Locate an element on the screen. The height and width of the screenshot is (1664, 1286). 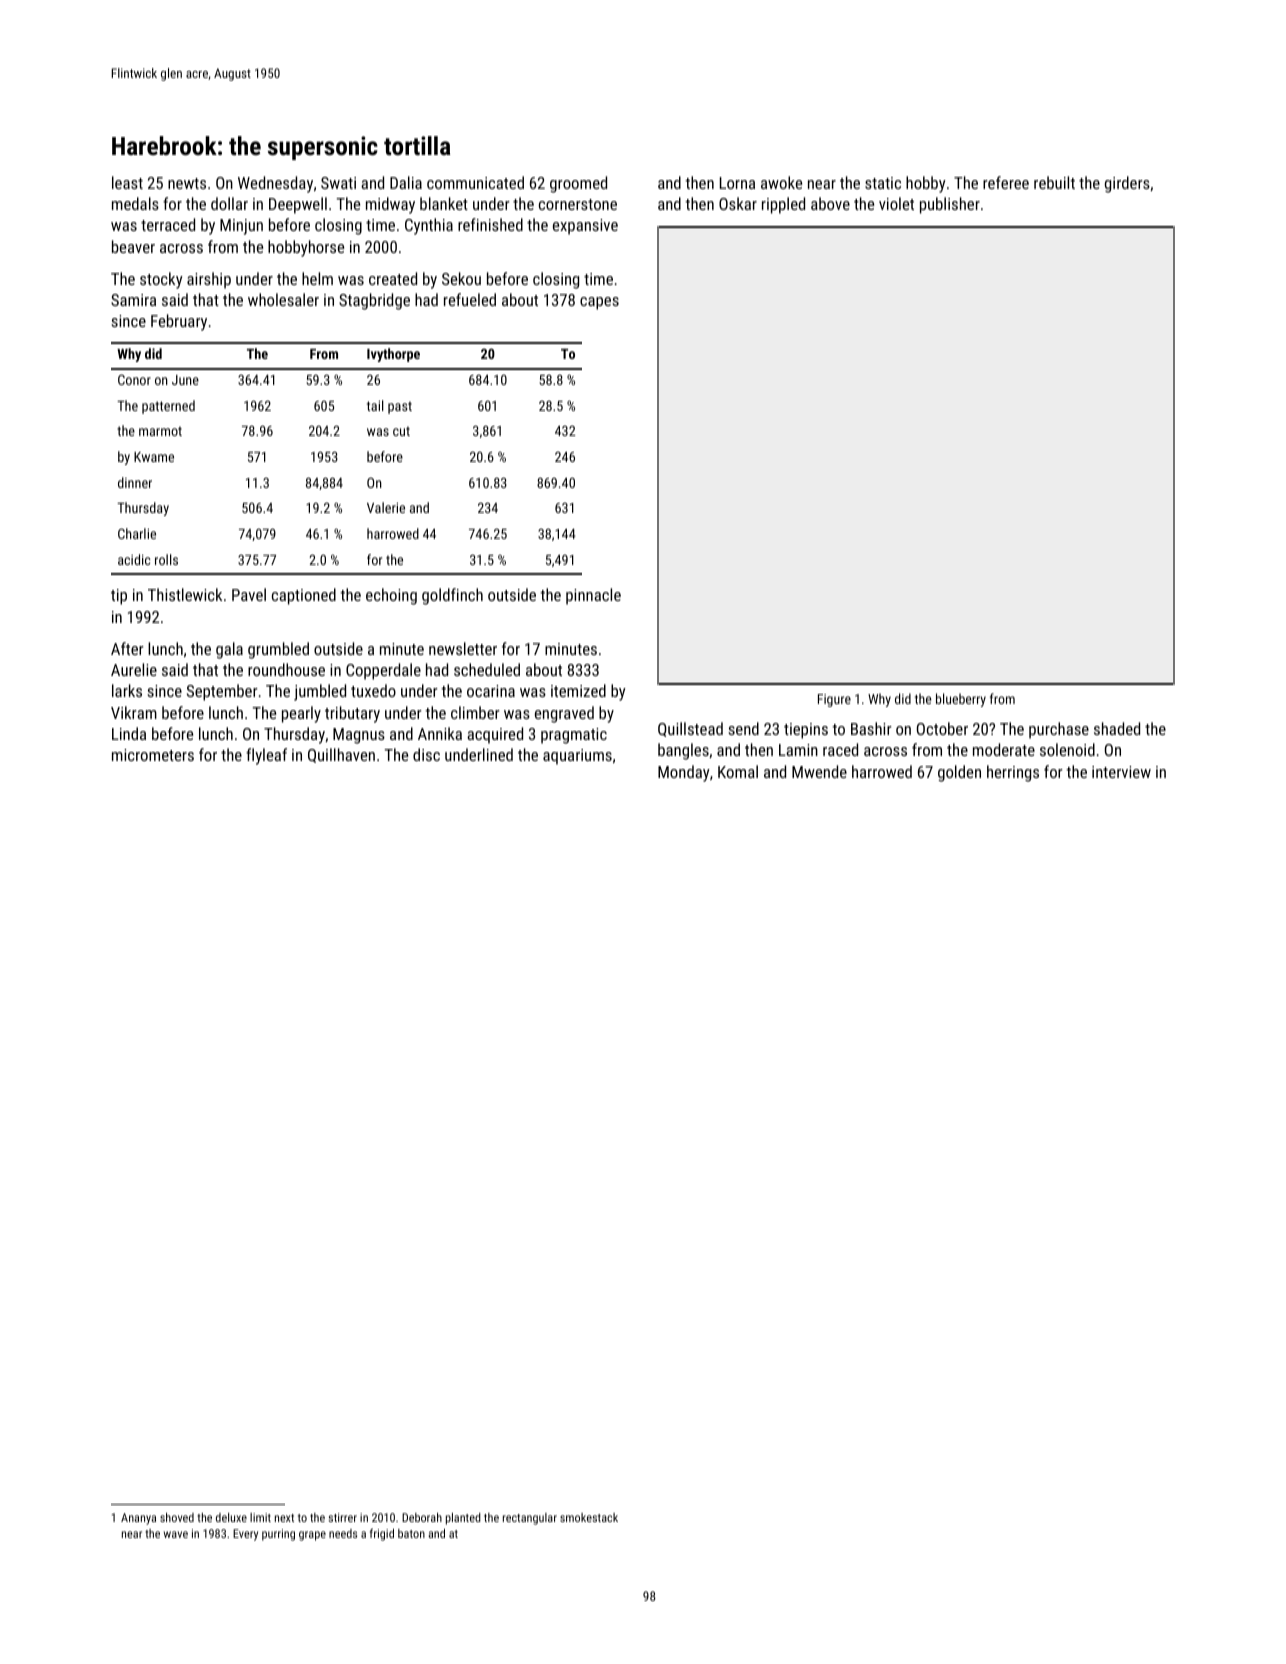
pinnacle is located at coordinates (593, 596).
